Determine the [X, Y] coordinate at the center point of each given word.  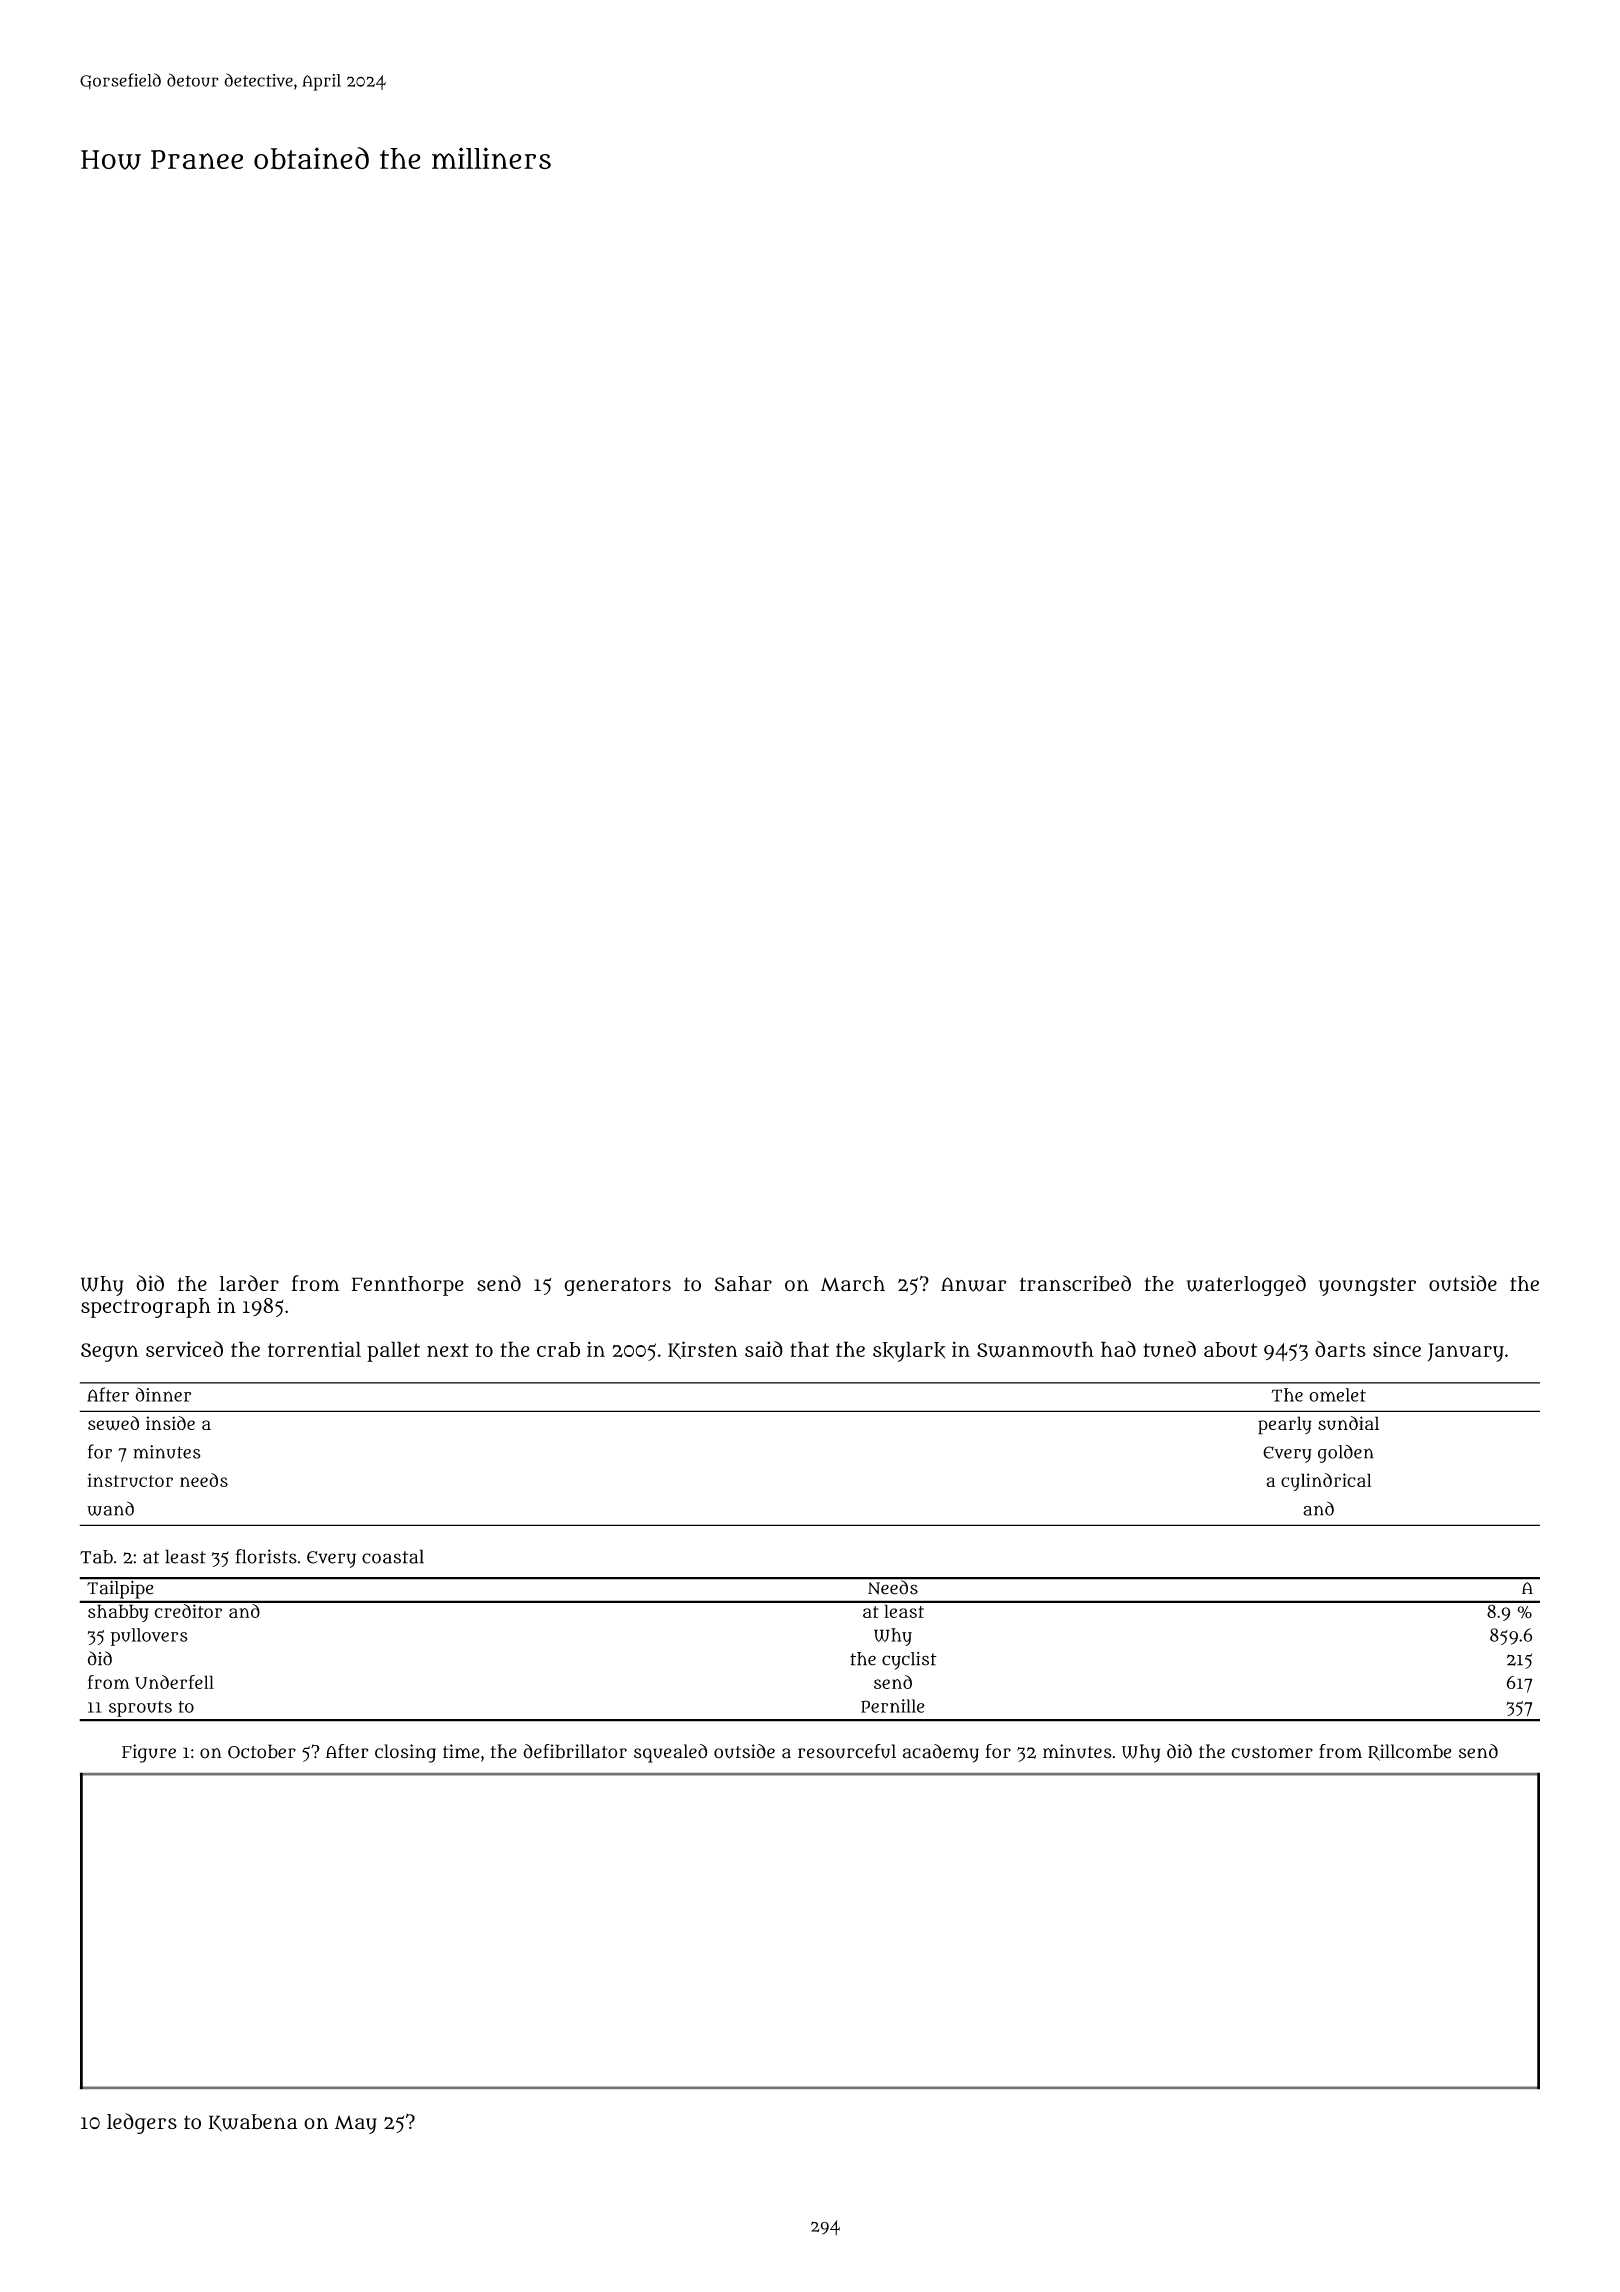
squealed [671, 1753]
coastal [393, 1556]
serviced [184, 1349]
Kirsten [702, 1350]
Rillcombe [1410, 1752]
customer [1272, 1752]
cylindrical [1326, 1482]
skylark [909, 1351]
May [356, 2124]
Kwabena [253, 2123]
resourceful [847, 1751]
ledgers [142, 2123]
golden [1345, 1454]
